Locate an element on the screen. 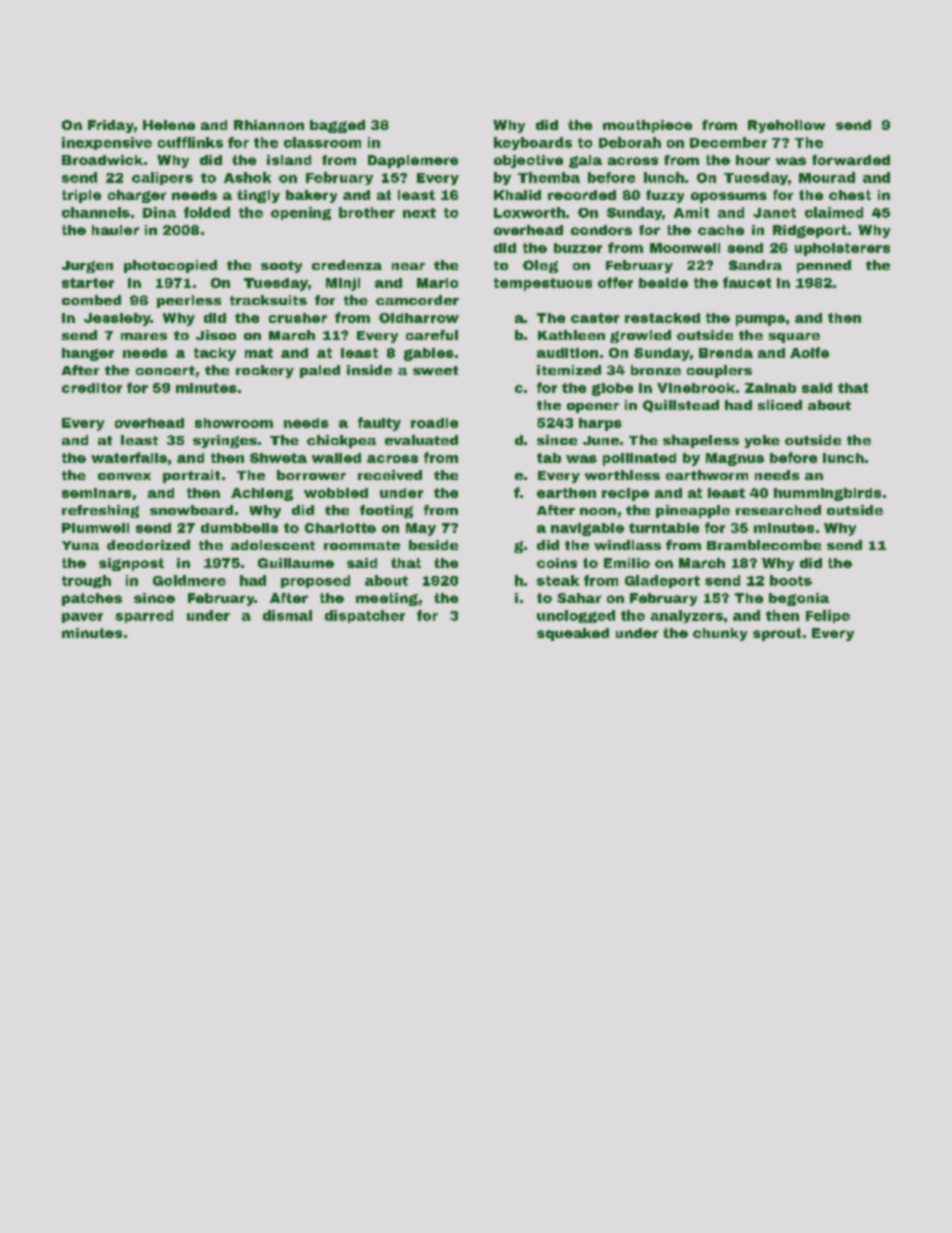  mares is located at coordinates (144, 336).
